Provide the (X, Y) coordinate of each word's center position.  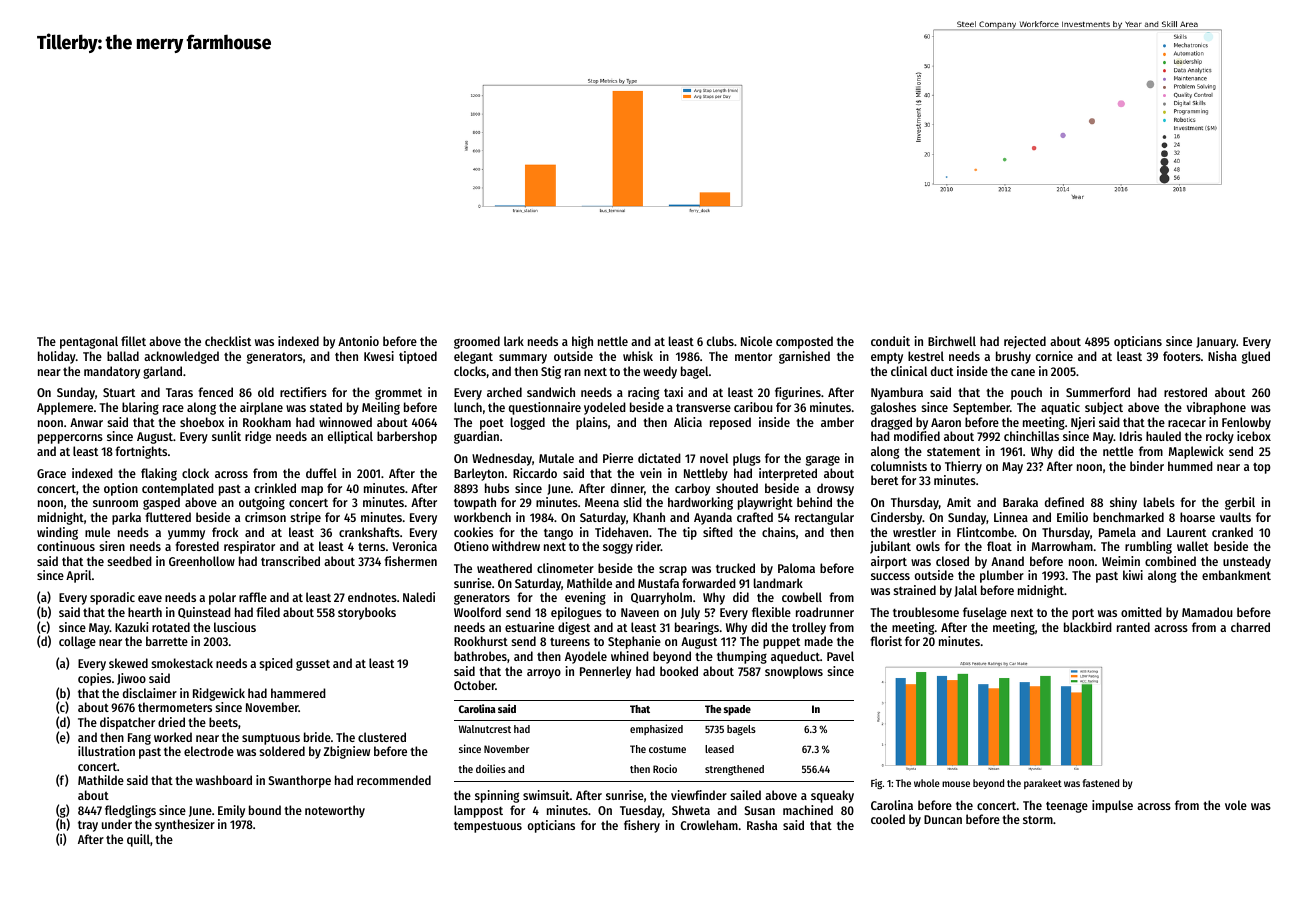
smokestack (182, 663)
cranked (1232, 532)
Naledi (419, 597)
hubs (497, 488)
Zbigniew (346, 752)
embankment (1236, 575)
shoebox (202, 422)
